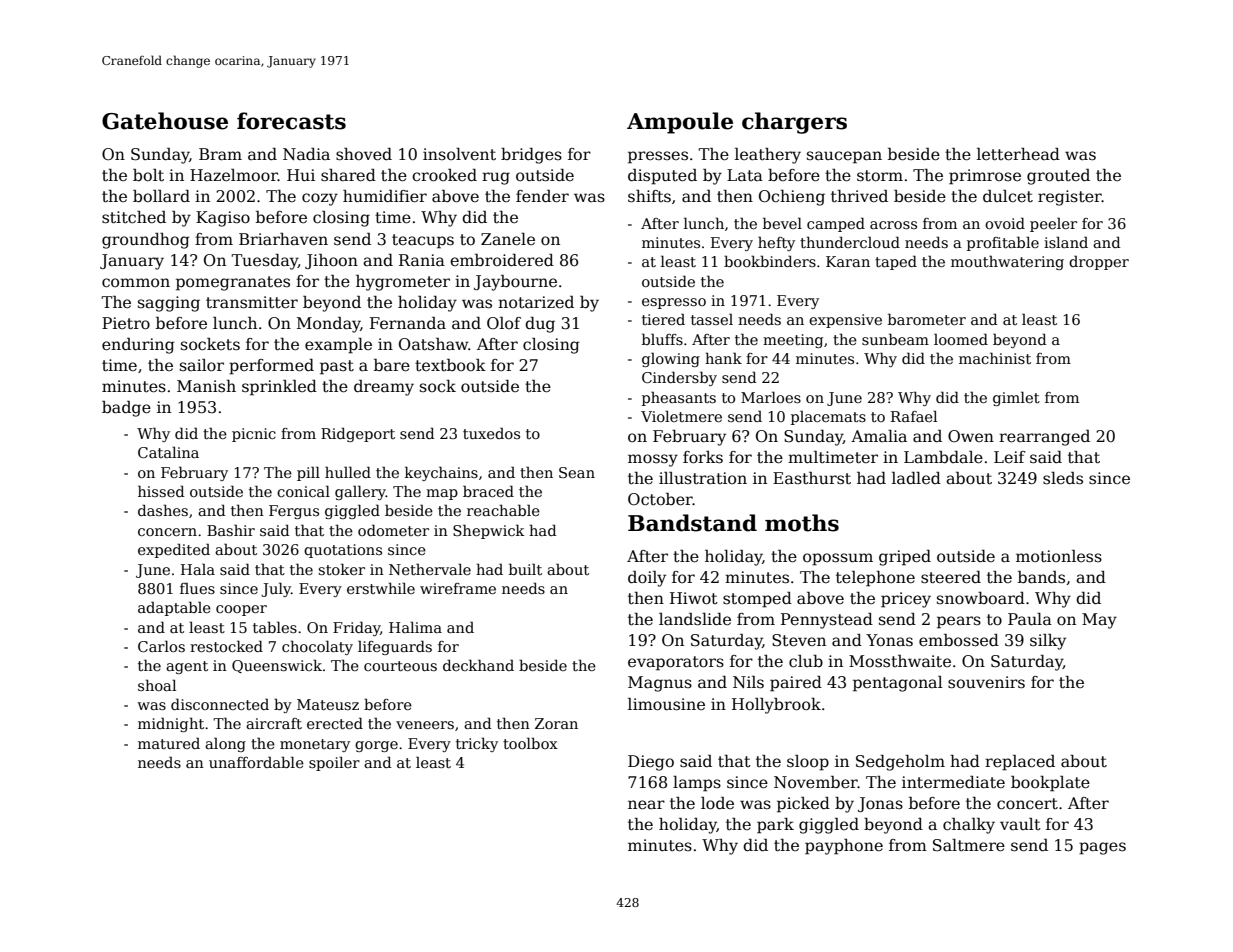 This image has height=952, width=1233. What do you see at coordinates (1007, 262) in the image?
I see `mouthwatering` at bounding box center [1007, 262].
